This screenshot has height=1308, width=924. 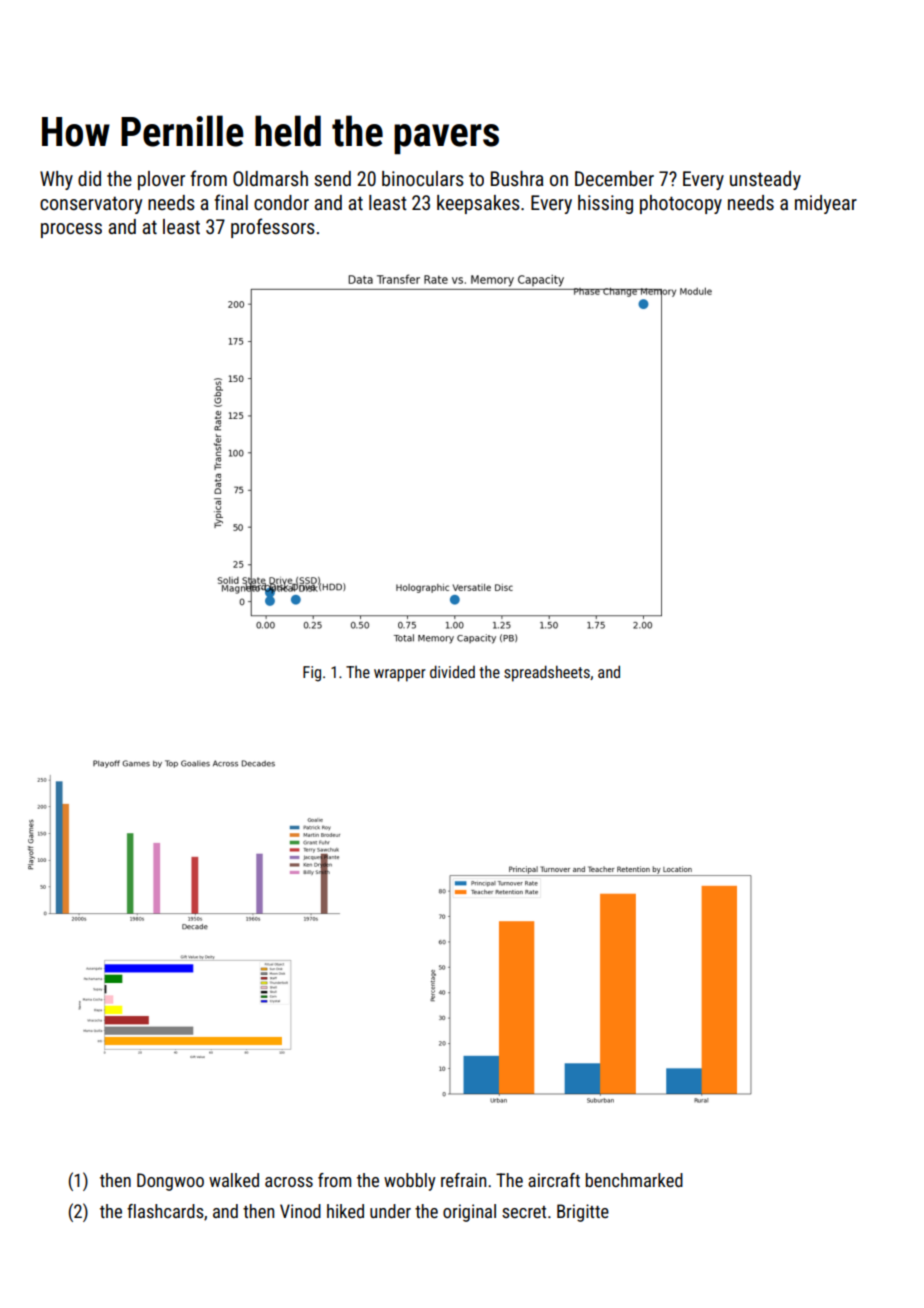 What do you see at coordinates (547, 673) in the screenshot?
I see `spreadsheets` at bounding box center [547, 673].
